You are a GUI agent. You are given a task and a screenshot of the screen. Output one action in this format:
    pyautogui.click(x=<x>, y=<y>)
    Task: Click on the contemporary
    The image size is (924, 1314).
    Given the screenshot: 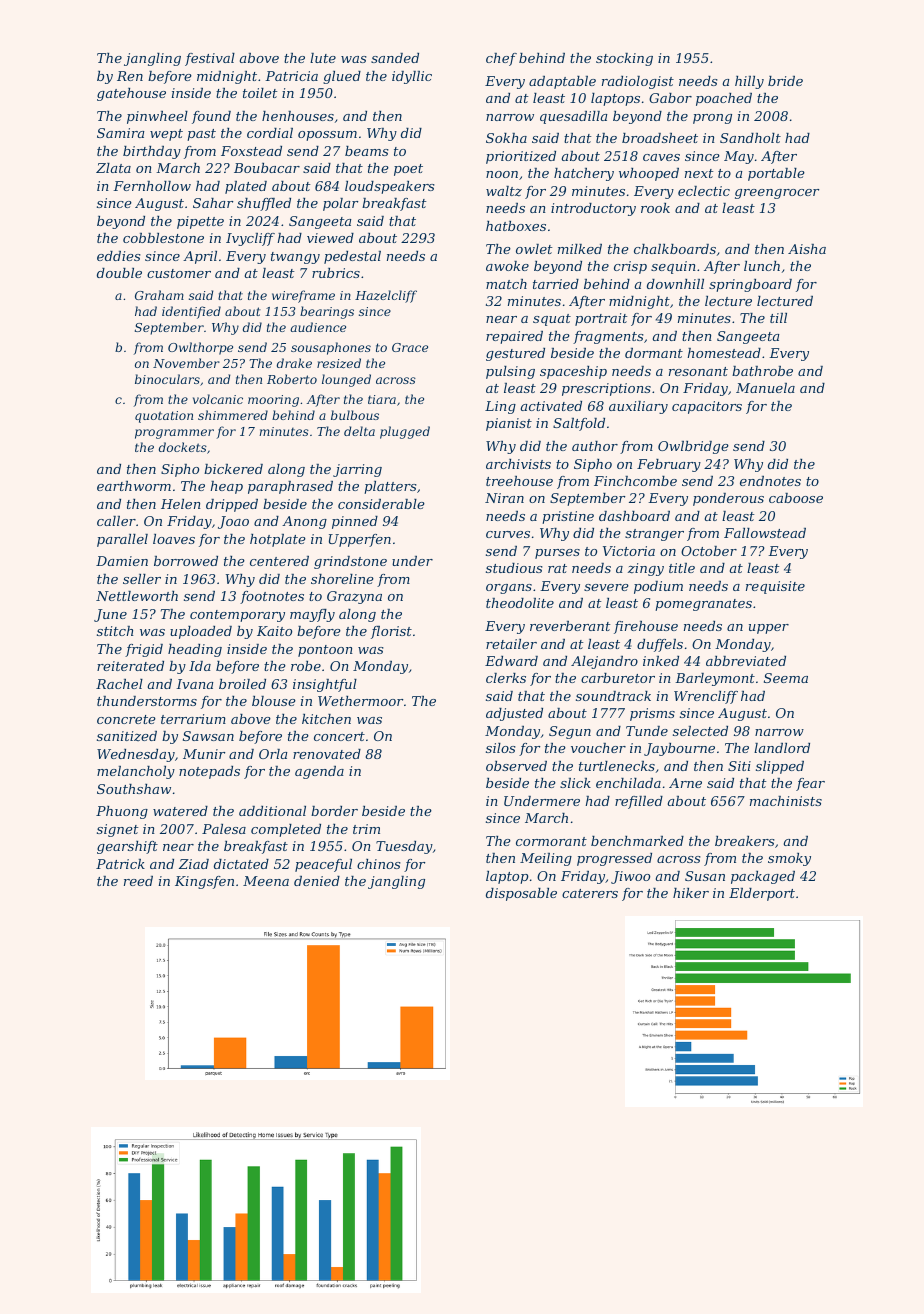 What is the action you would take?
    pyautogui.click(x=237, y=616)
